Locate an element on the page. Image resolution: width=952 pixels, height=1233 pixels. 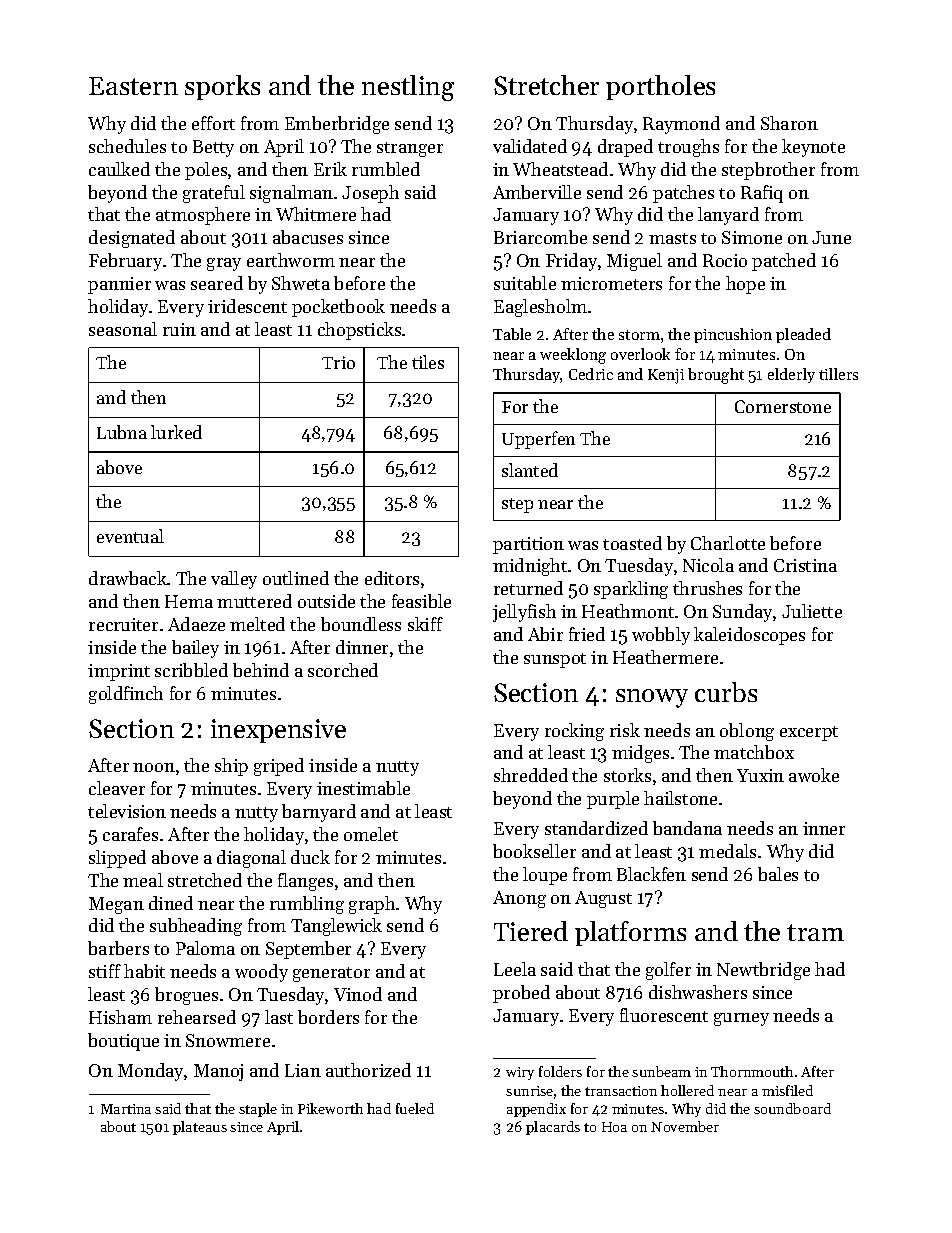
Briarcombe is located at coordinates (540, 237).
